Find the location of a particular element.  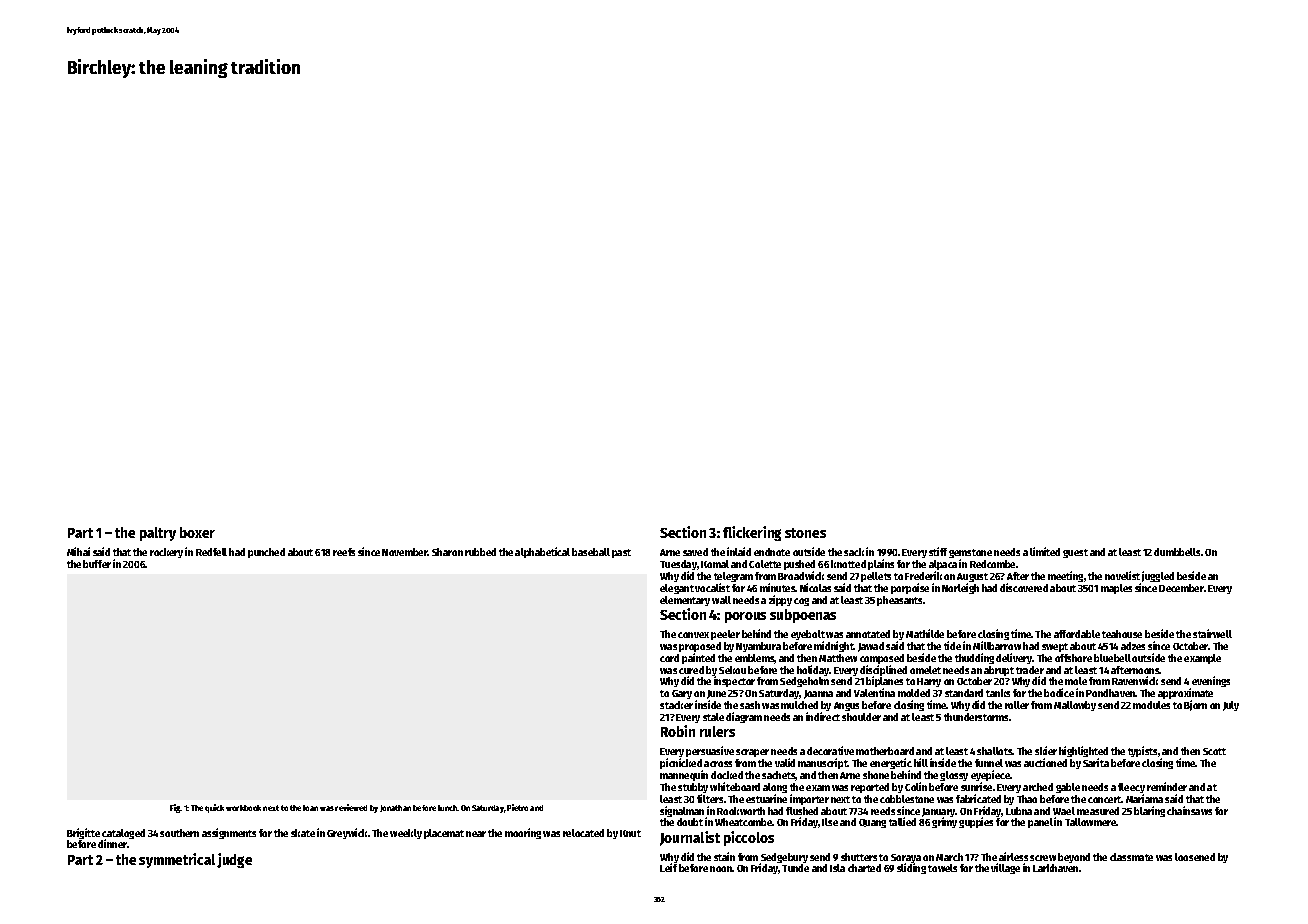

Fig is located at coordinates (175, 808).
